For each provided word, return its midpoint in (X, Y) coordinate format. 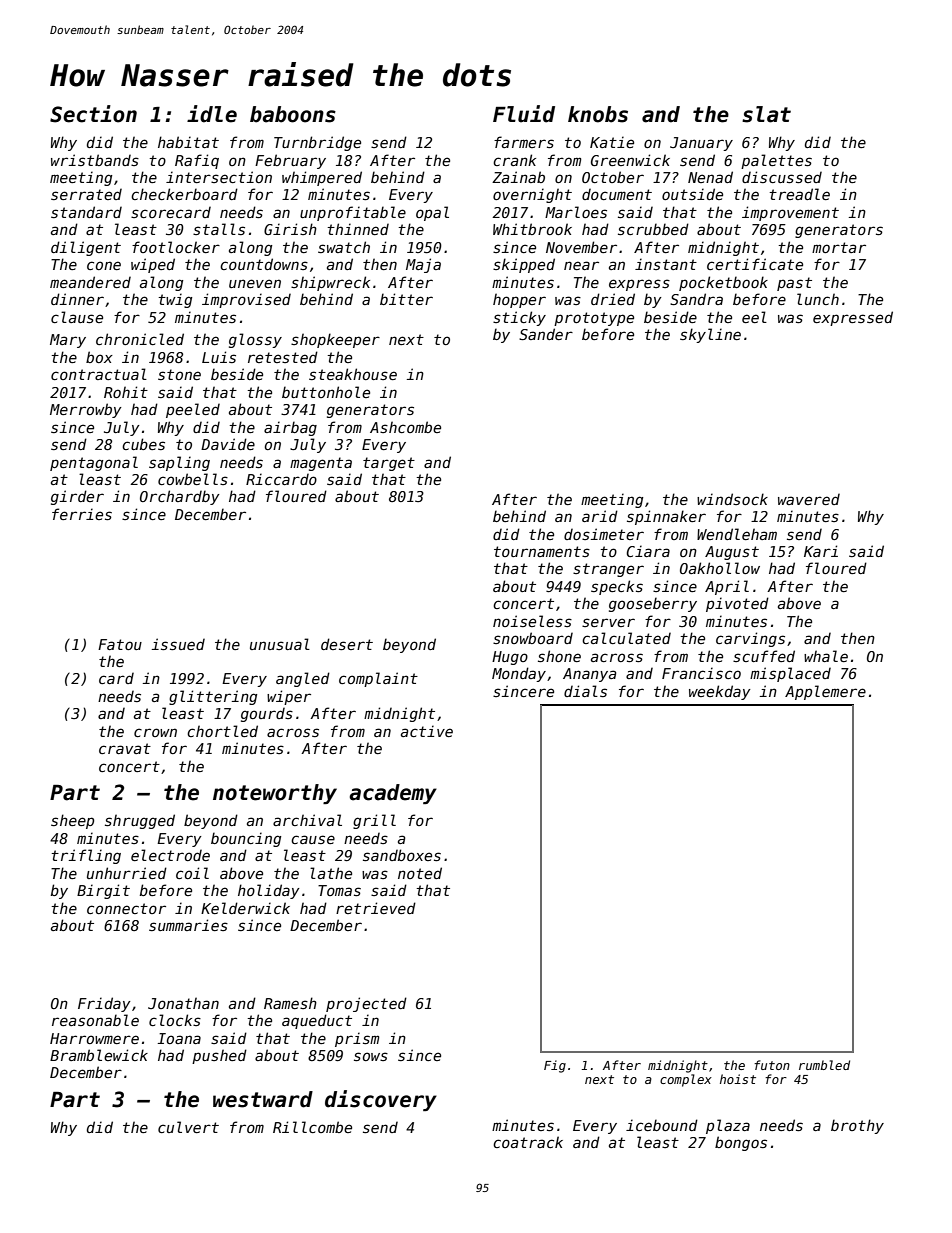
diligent (86, 248)
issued (178, 644)
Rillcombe (312, 1127)
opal (432, 213)
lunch (818, 299)
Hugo (510, 658)
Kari (821, 551)
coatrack (528, 1142)
